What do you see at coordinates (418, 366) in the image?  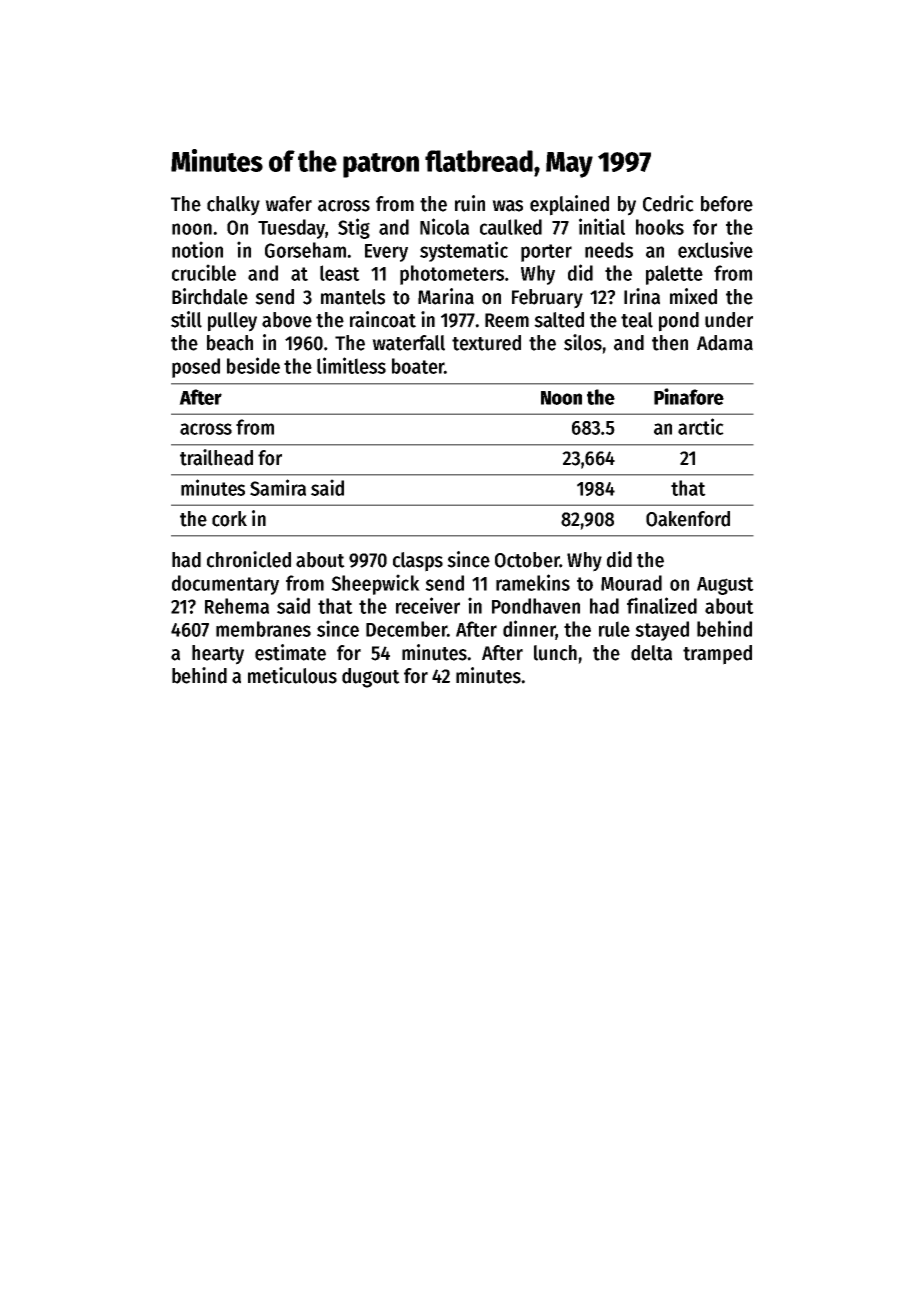 I see `boater` at bounding box center [418, 366].
